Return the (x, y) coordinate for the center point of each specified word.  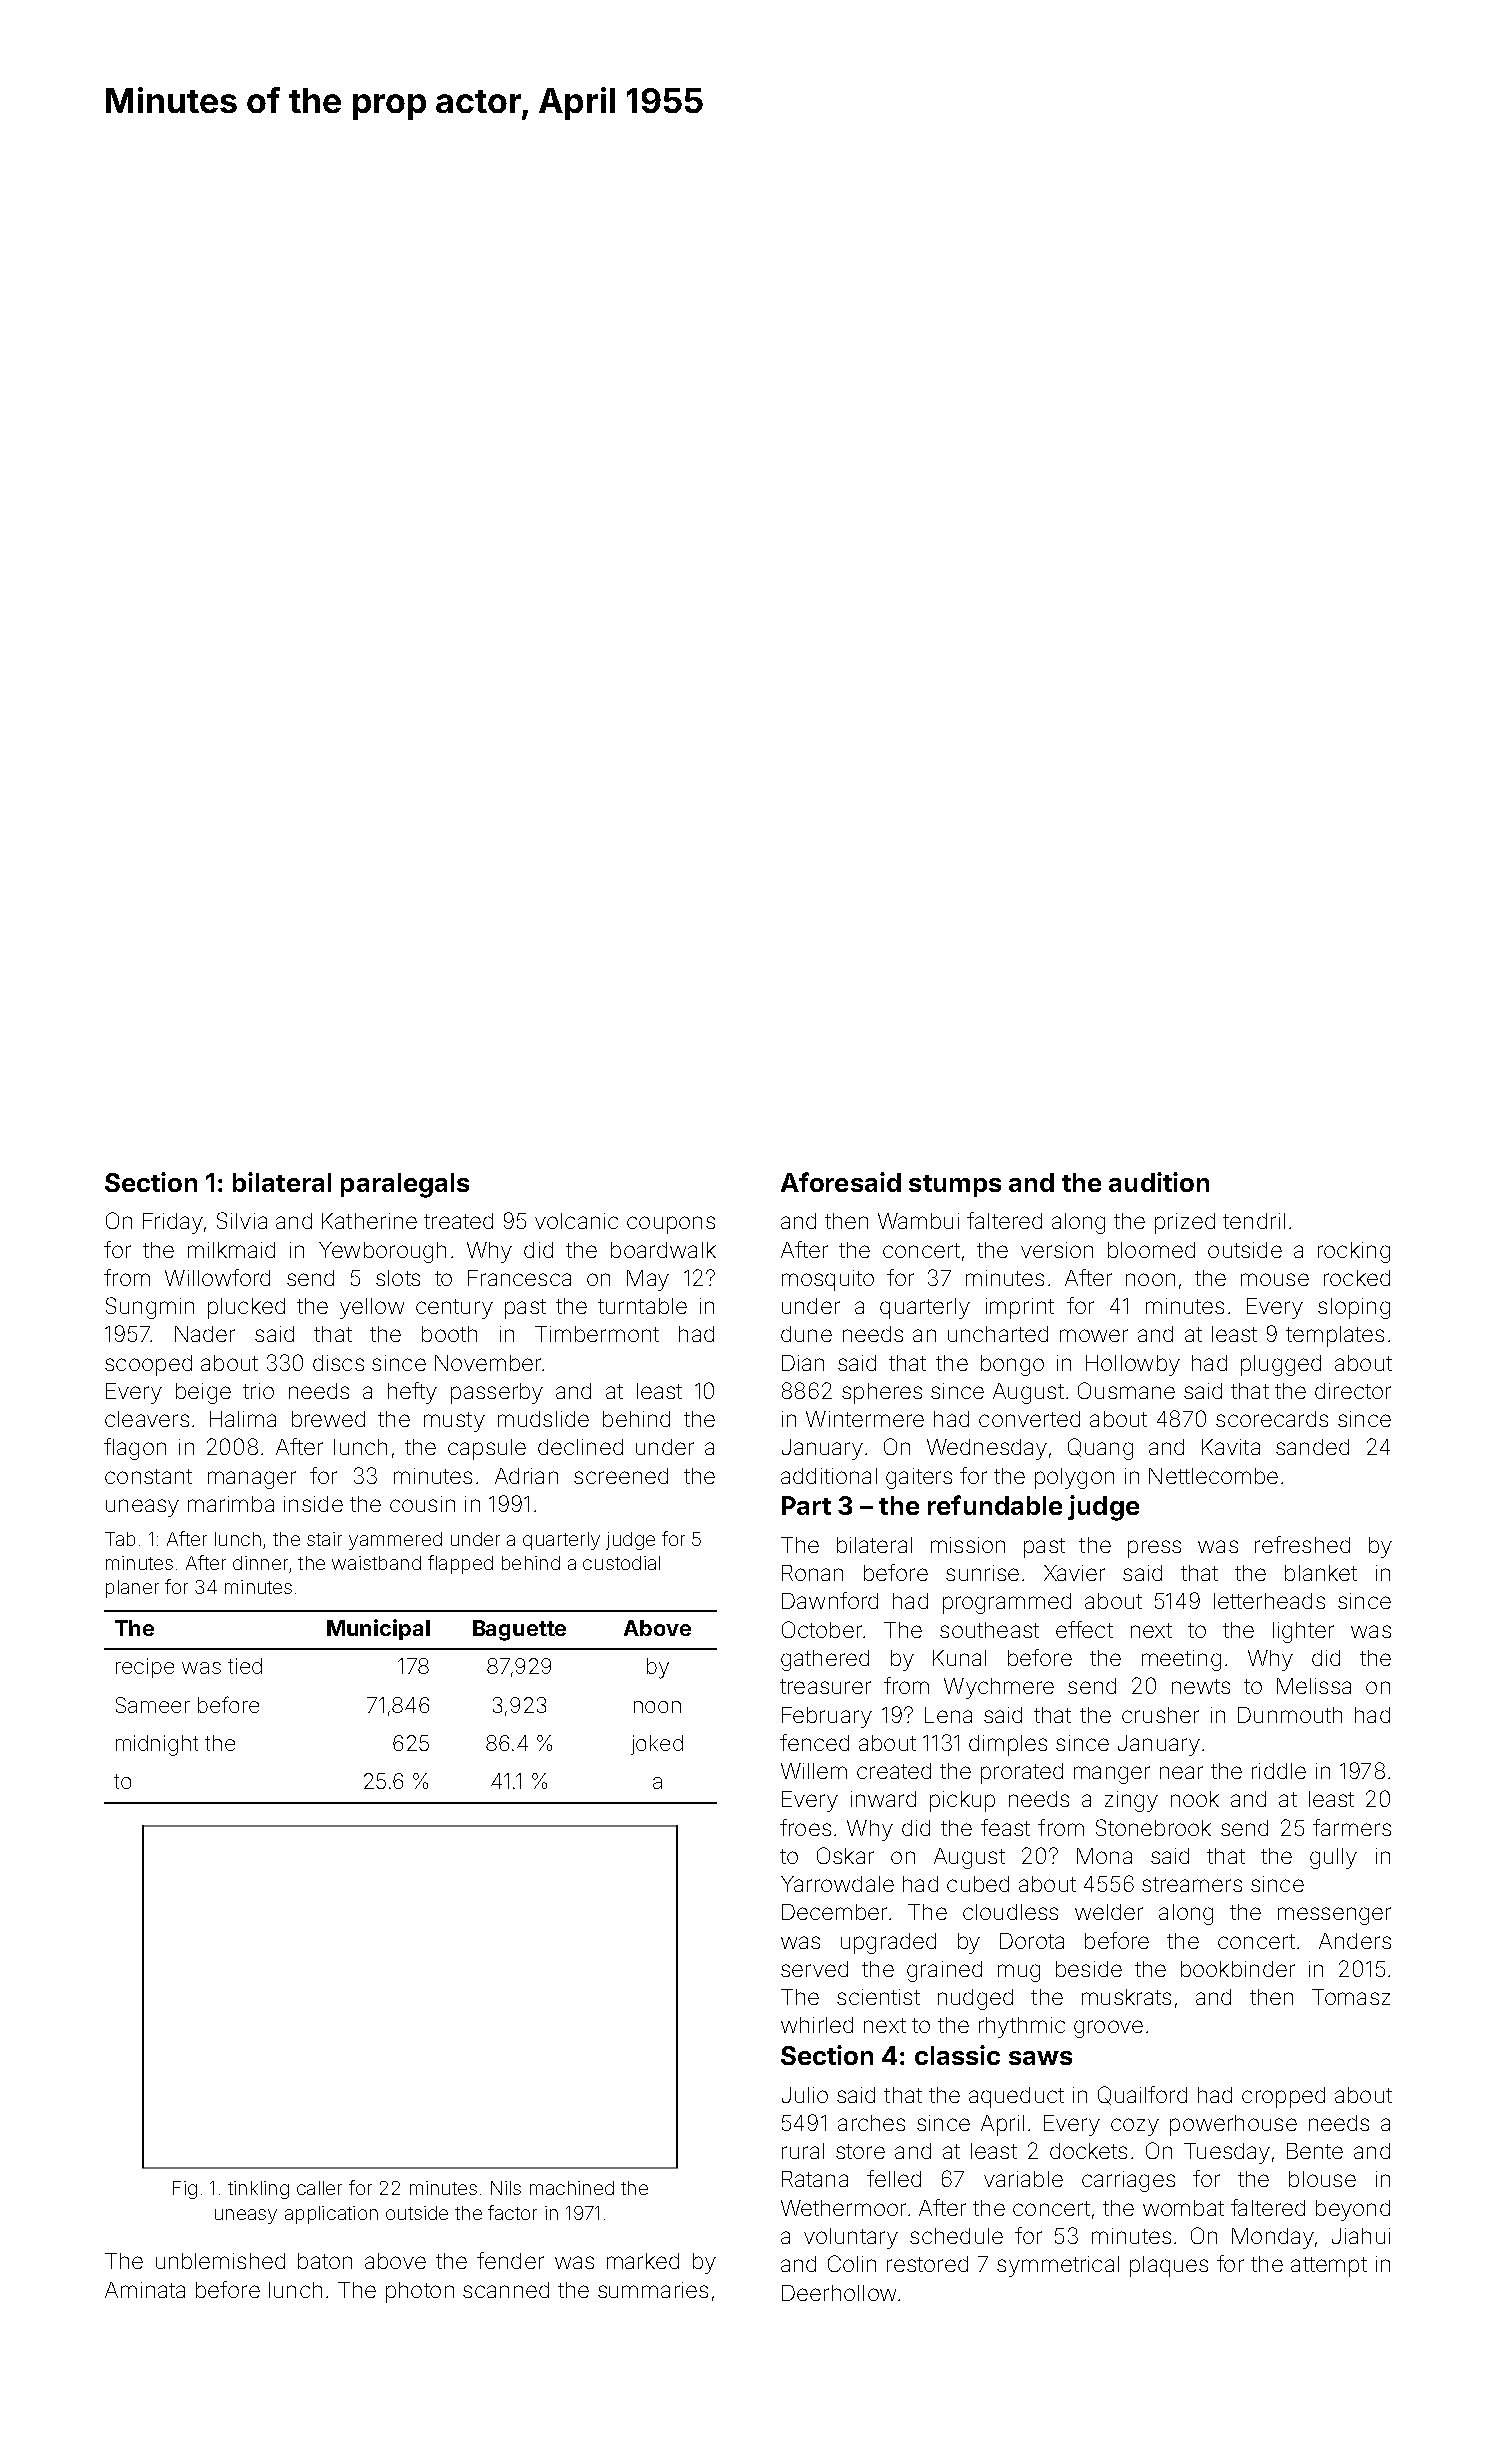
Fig (185, 2190)
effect (1084, 1629)
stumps (955, 1186)
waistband (376, 1563)
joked (657, 1745)
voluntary (851, 2238)
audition (1159, 1182)
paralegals (405, 1185)
